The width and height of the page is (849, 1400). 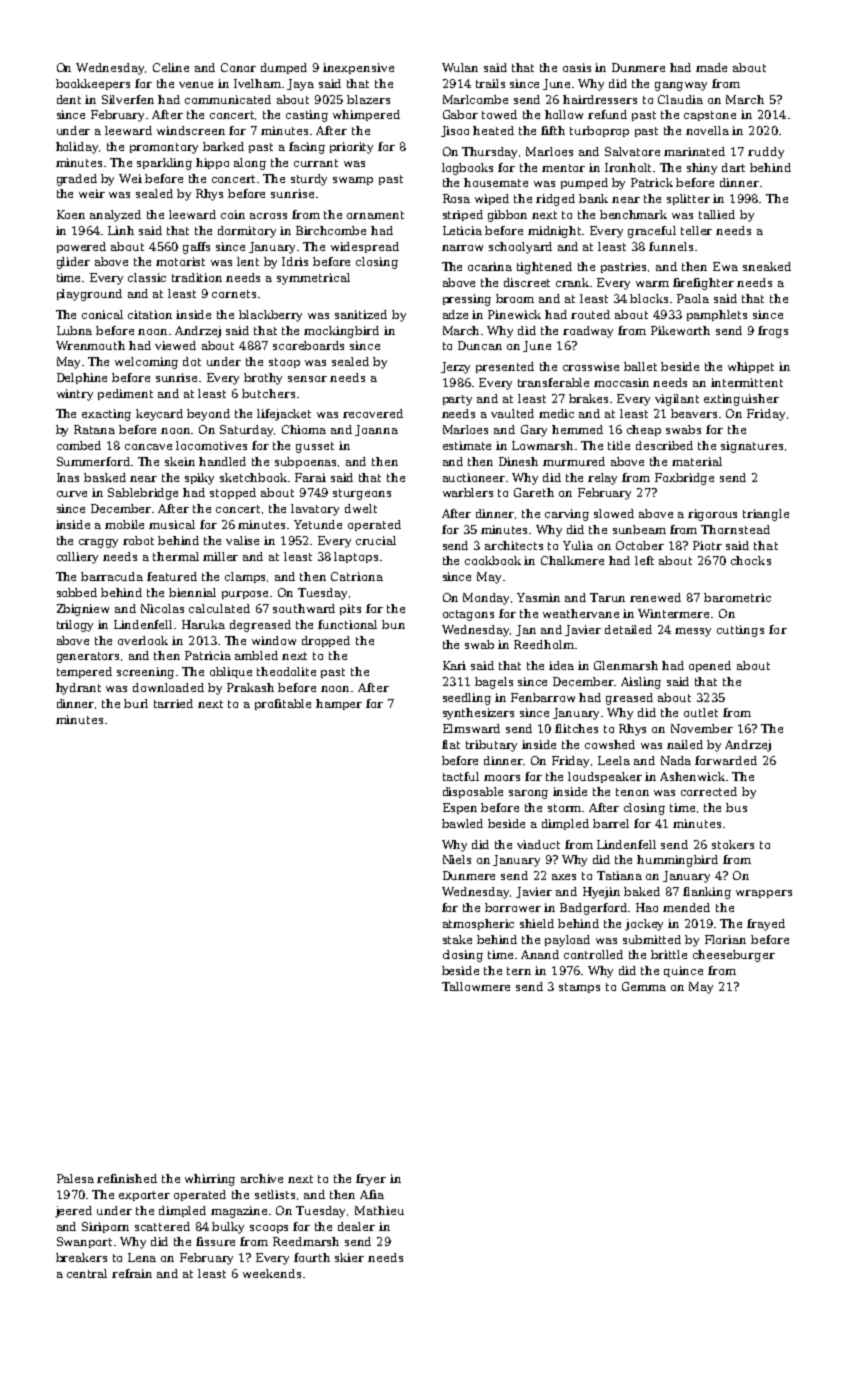 What do you see at coordinates (726, 760) in the page?
I see `forwarded` at bounding box center [726, 760].
